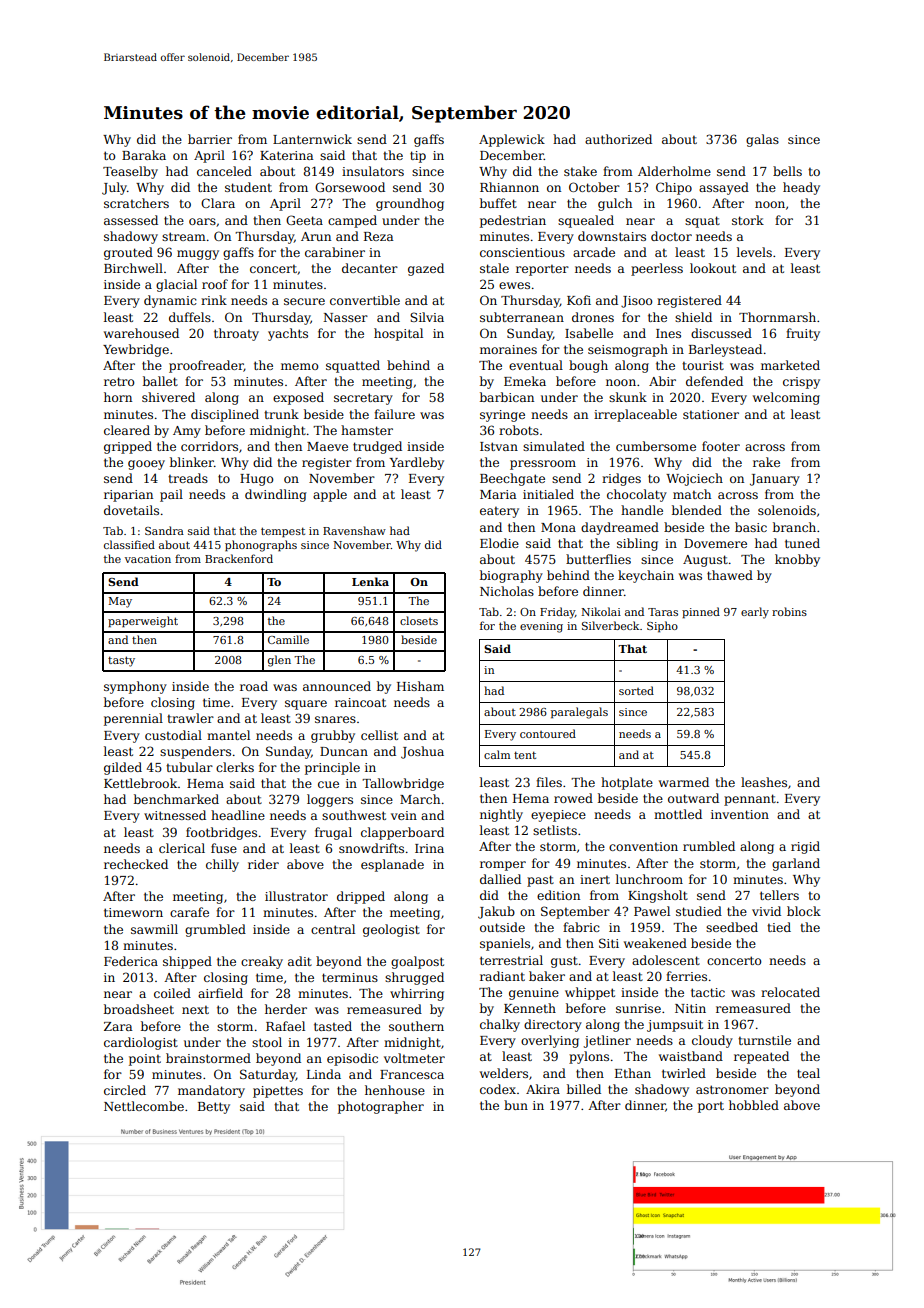  What do you see at coordinates (144, 155) in the page?
I see `Baraka` at bounding box center [144, 155].
